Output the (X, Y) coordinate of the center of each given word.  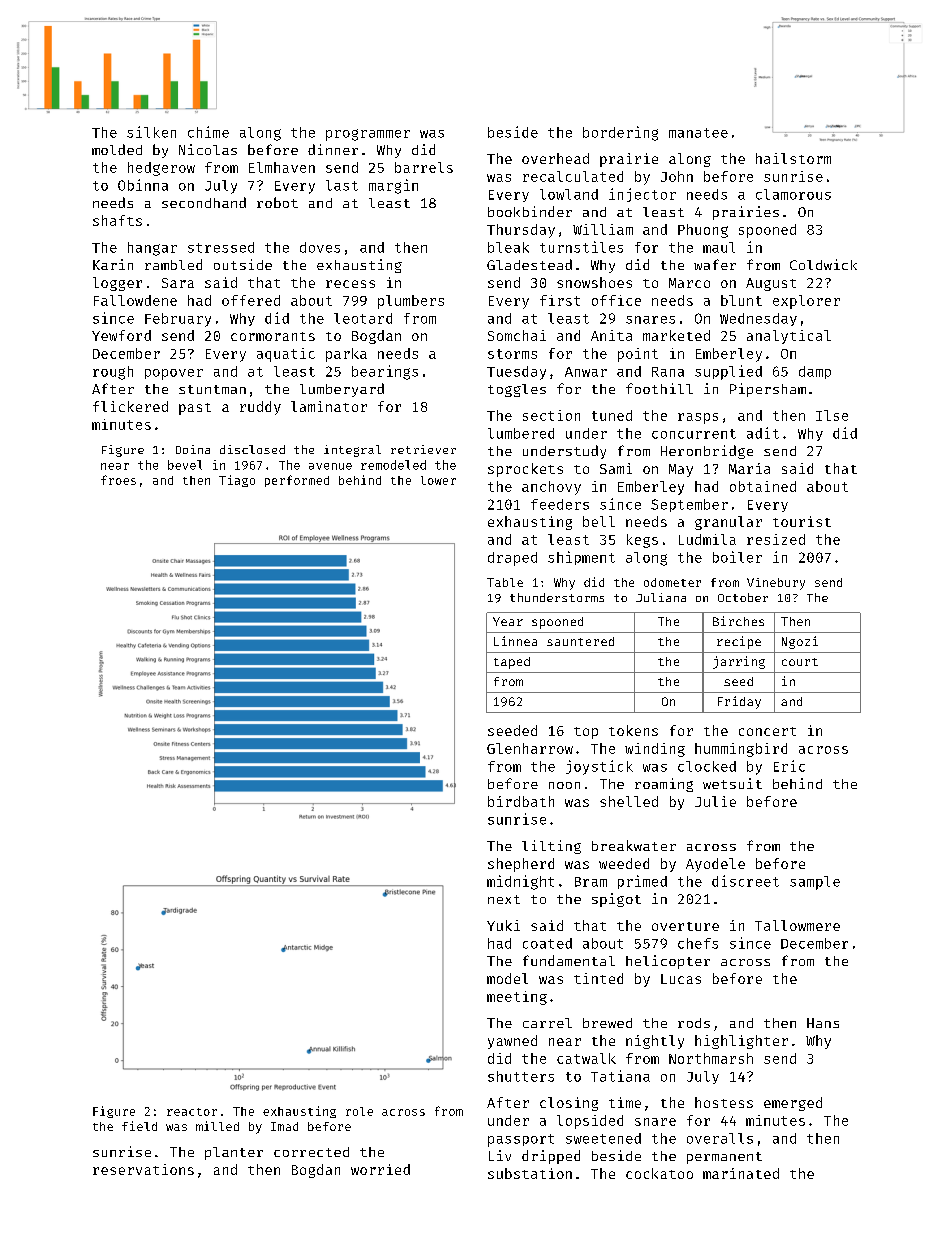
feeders (560, 504)
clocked (707, 766)
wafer (715, 264)
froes (118, 480)
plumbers (411, 302)
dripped (551, 1157)
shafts (117, 220)
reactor (192, 1112)
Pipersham (768, 390)
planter (234, 1153)
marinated (741, 1173)
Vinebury (776, 584)
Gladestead (529, 264)
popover (174, 374)
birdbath (521, 801)
